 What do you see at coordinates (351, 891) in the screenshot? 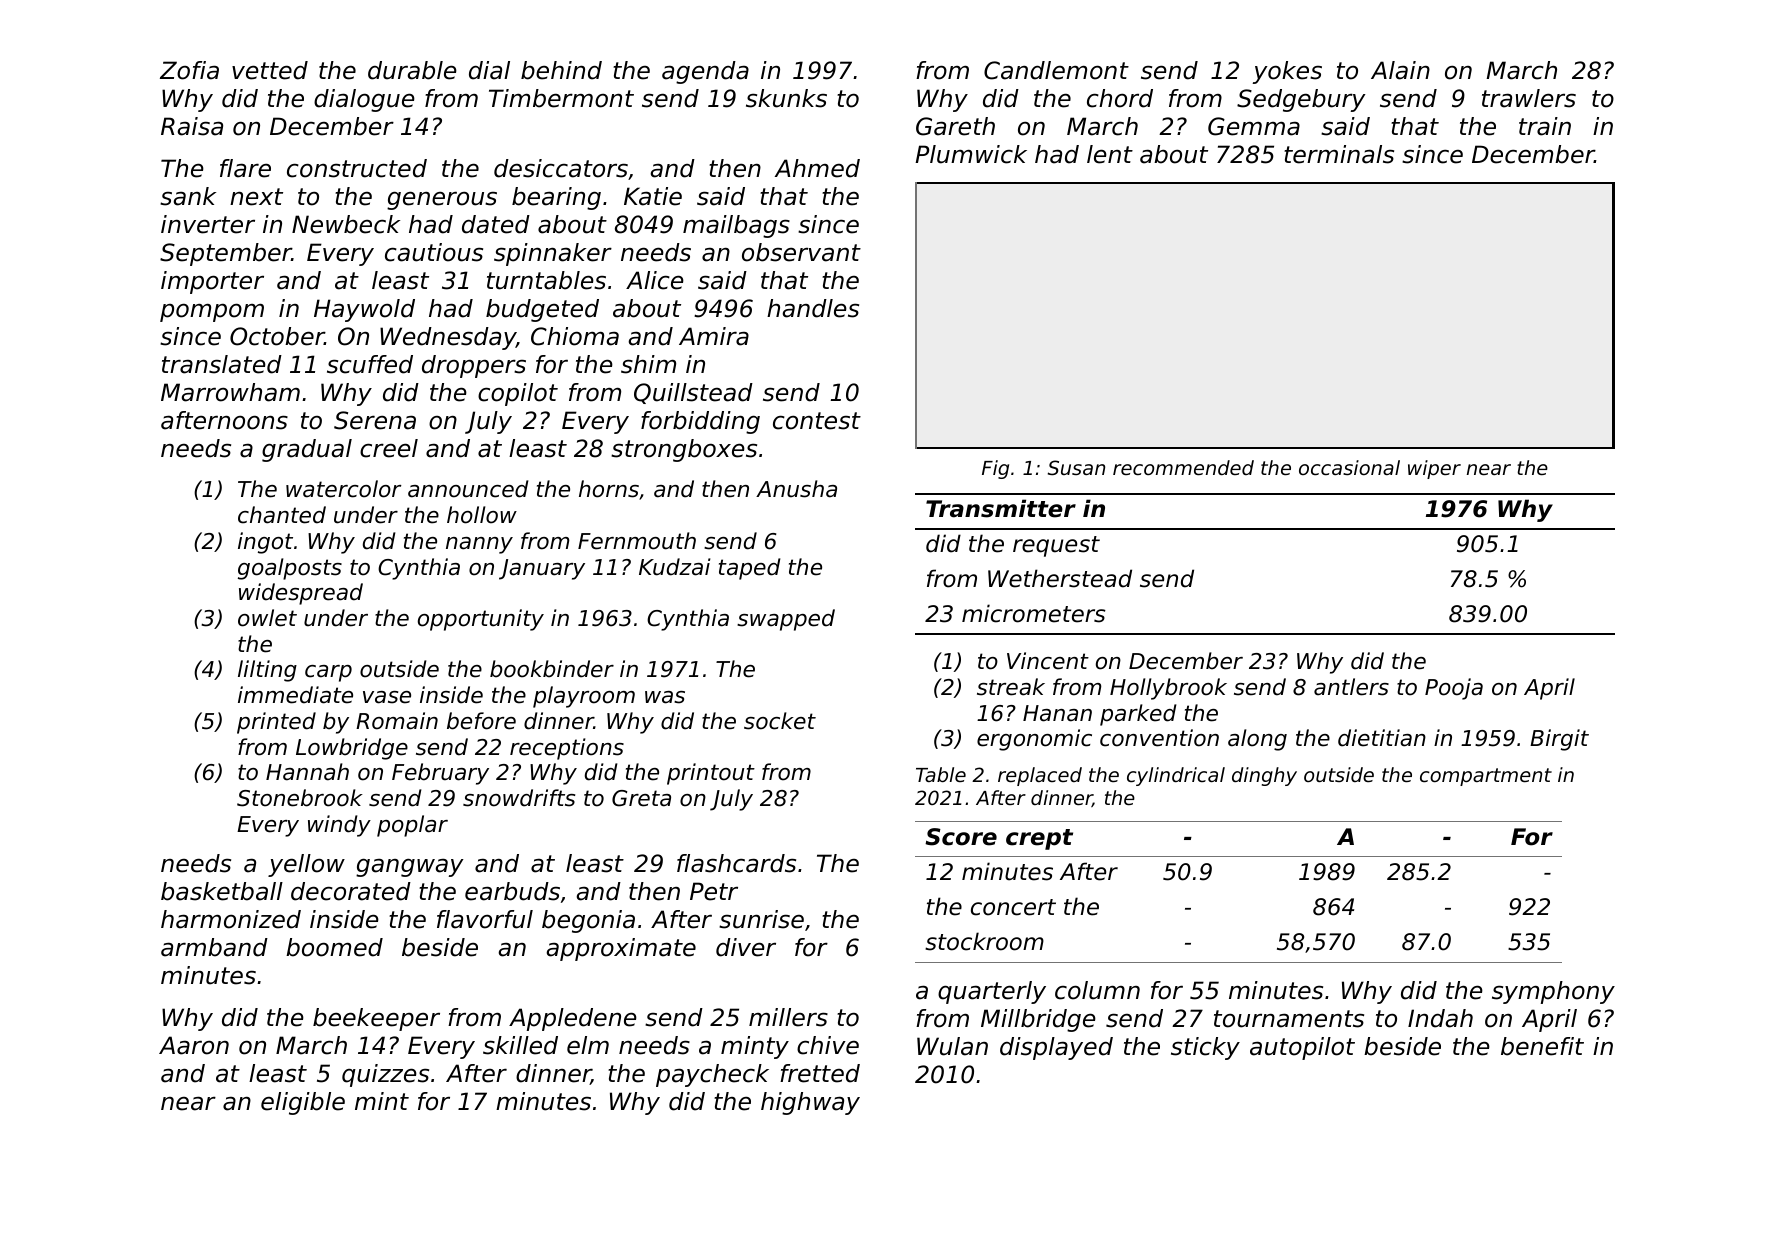
I see `decorated` at bounding box center [351, 891].
